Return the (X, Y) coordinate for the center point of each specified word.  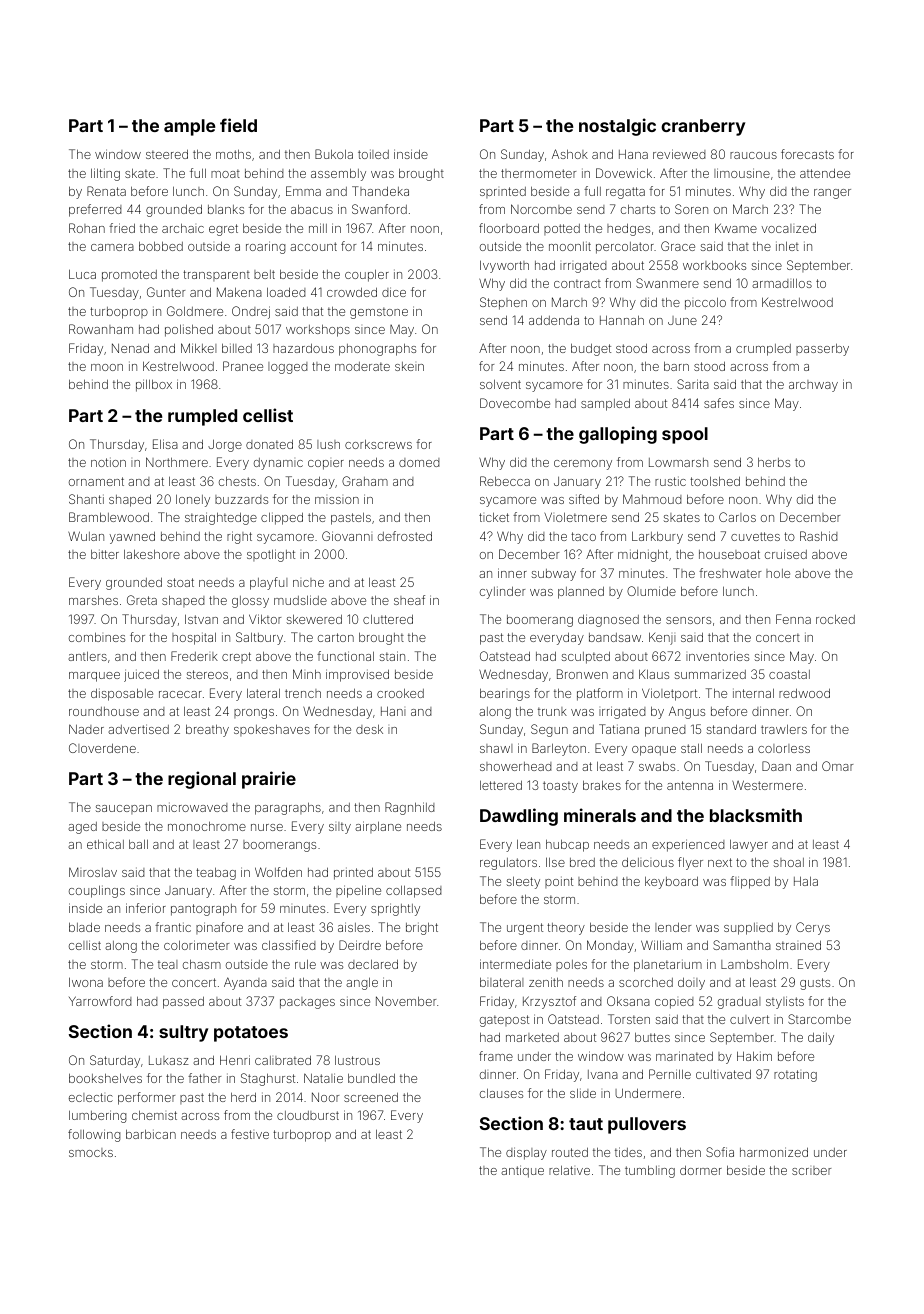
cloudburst (308, 1115)
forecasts (807, 154)
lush (328, 444)
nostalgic (617, 127)
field (238, 125)
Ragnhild (410, 808)
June (682, 320)
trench (303, 693)
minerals (600, 815)
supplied (748, 929)
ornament (96, 481)
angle (362, 983)
